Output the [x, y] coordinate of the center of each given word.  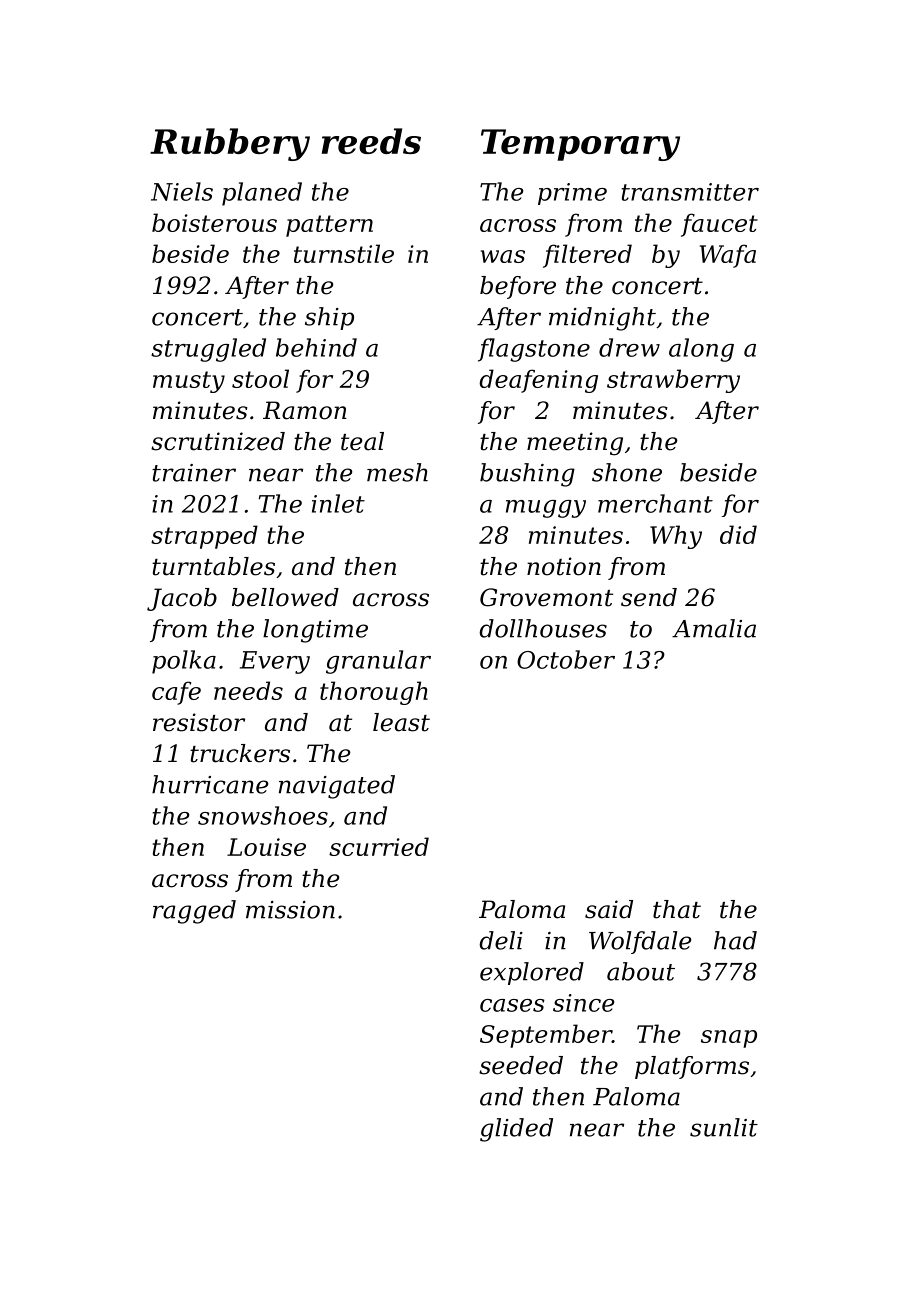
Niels [182, 191]
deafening [538, 381]
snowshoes [263, 815]
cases [512, 1005]
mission [290, 910]
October [566, 659]
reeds [371, 141]
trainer [194, 473]
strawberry [673, 381]
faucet [719, 225]
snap [729, 1039]
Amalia [714, 628]
